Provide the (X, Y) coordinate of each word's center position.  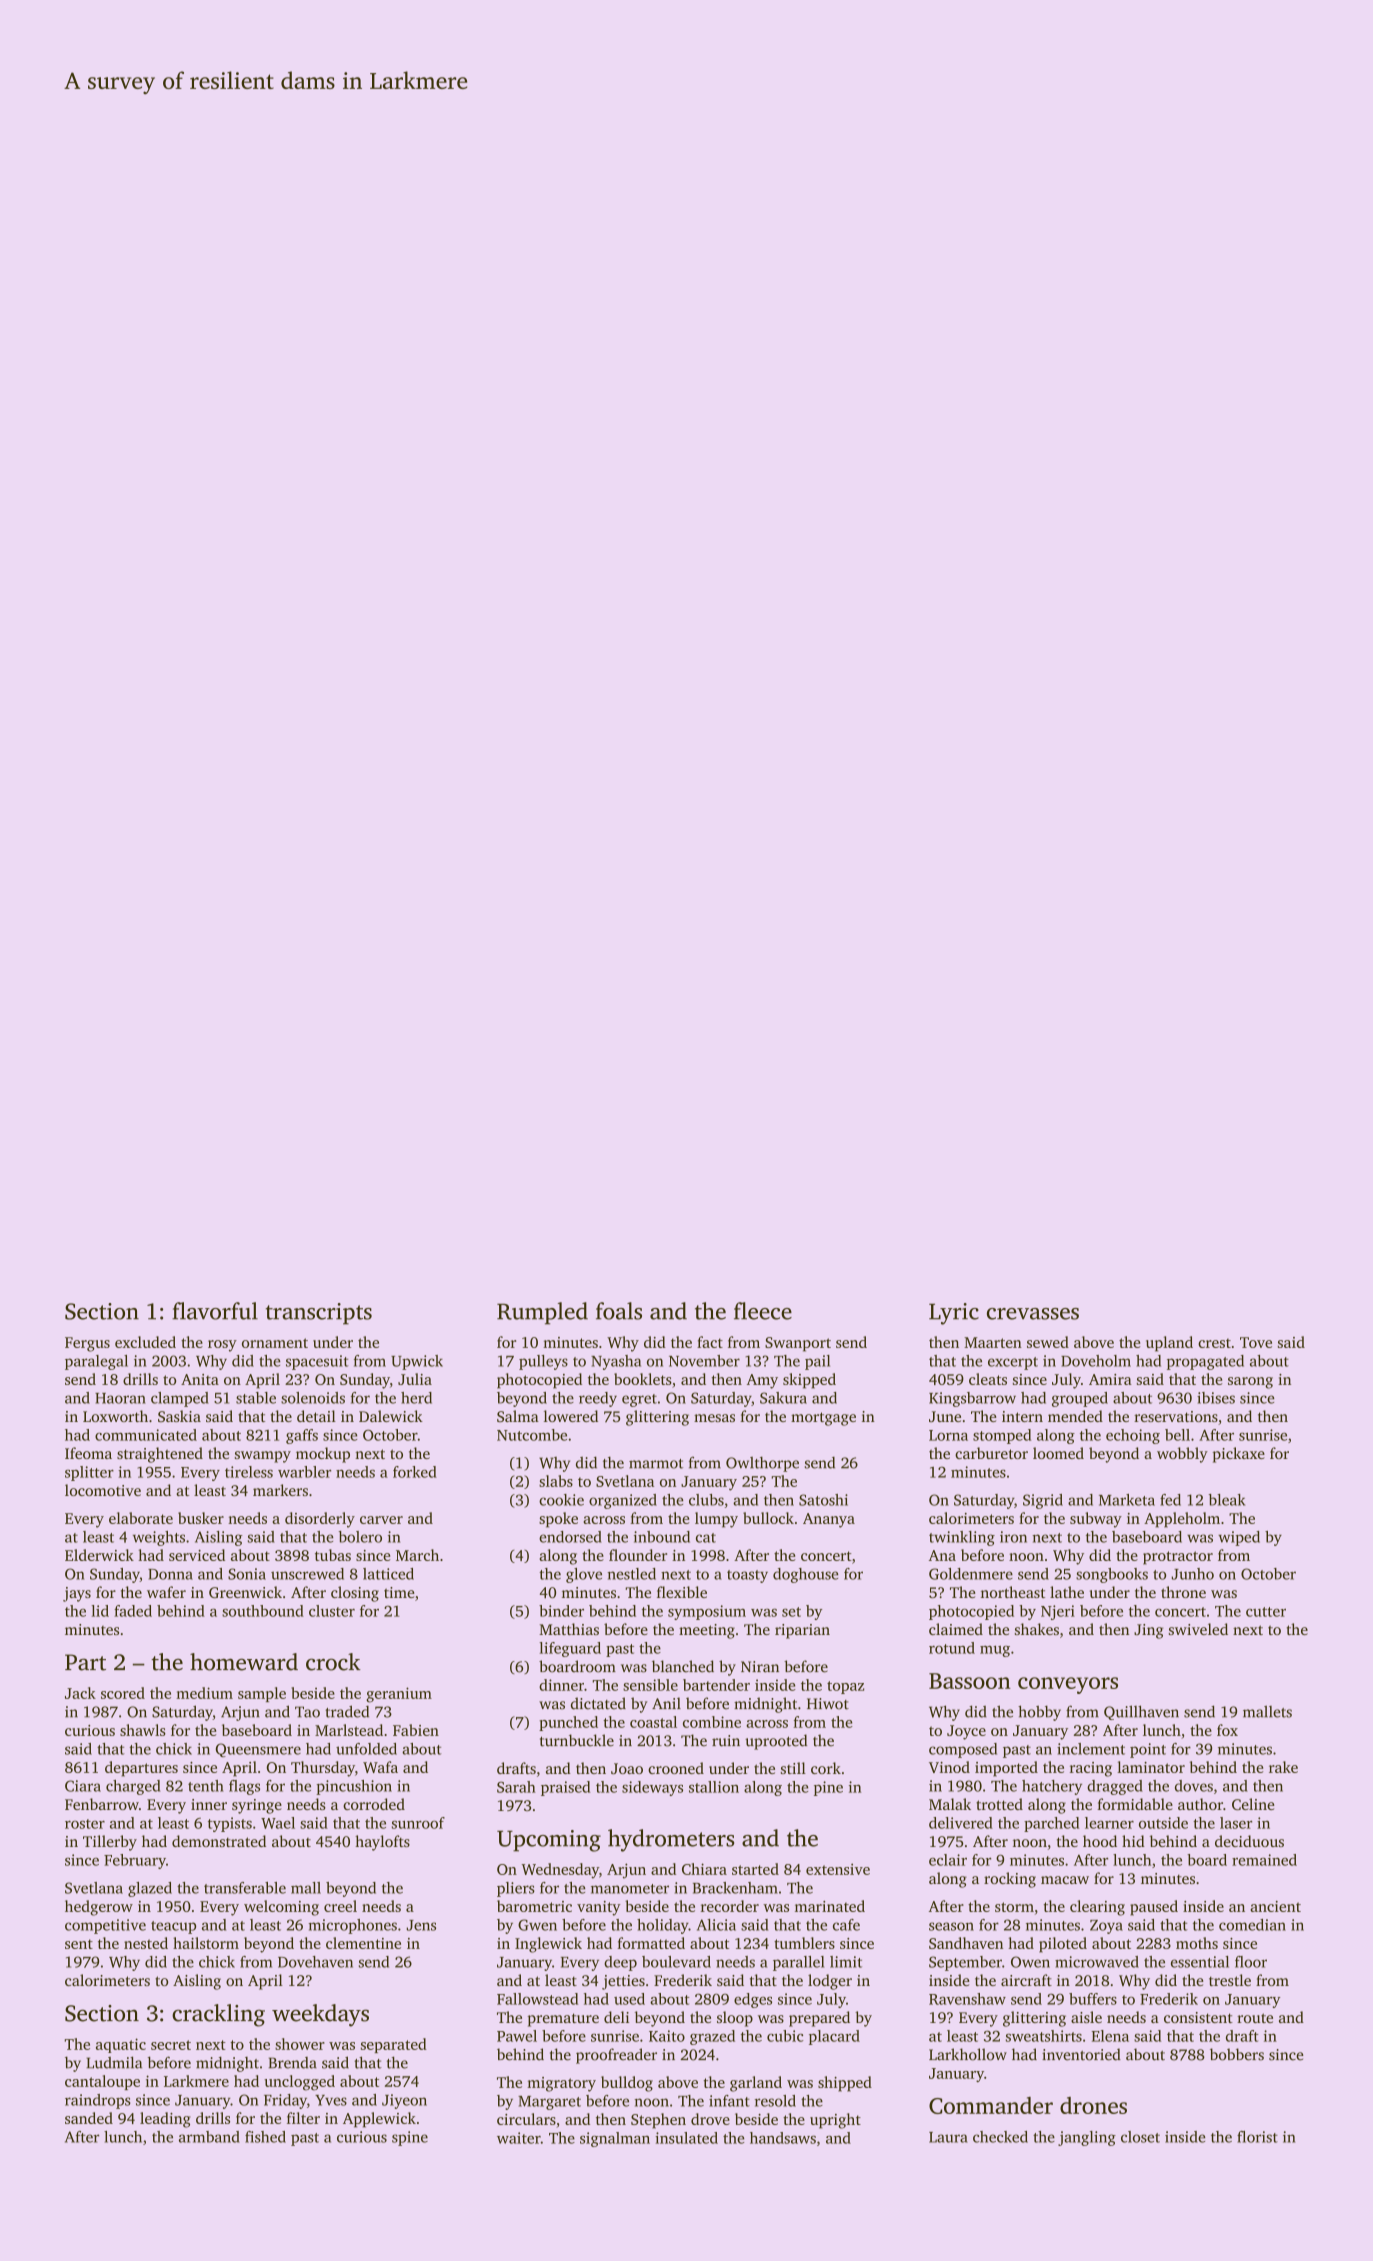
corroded (374, 1804)
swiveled (1198, 1629)
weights (159, 1538)
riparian (802, 1631)
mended (1075, 1416)
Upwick (417, 1362)
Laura (948, 2137)
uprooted (776, 1742)
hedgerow (99, 1908)
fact (710, 1342)
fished (265, 2137)
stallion (714, 1787)
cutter (1266, 1612)
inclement (1091, 1749)
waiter (519, 2138)
